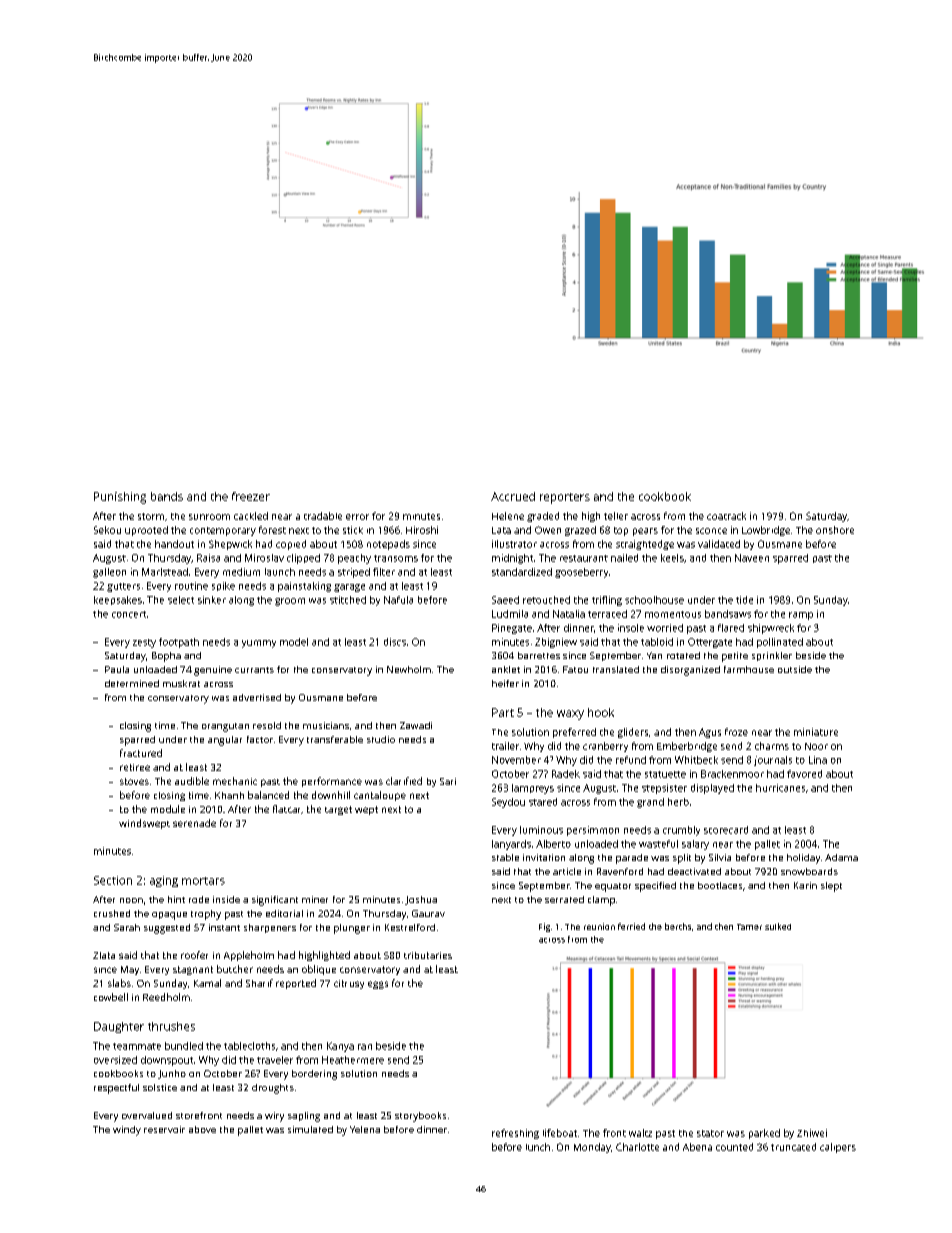 Image resolution: width=952 pixels, height=1233 pixels. Describe the element at coordinates (132, 683) in the image. I see `determined` at that location.
